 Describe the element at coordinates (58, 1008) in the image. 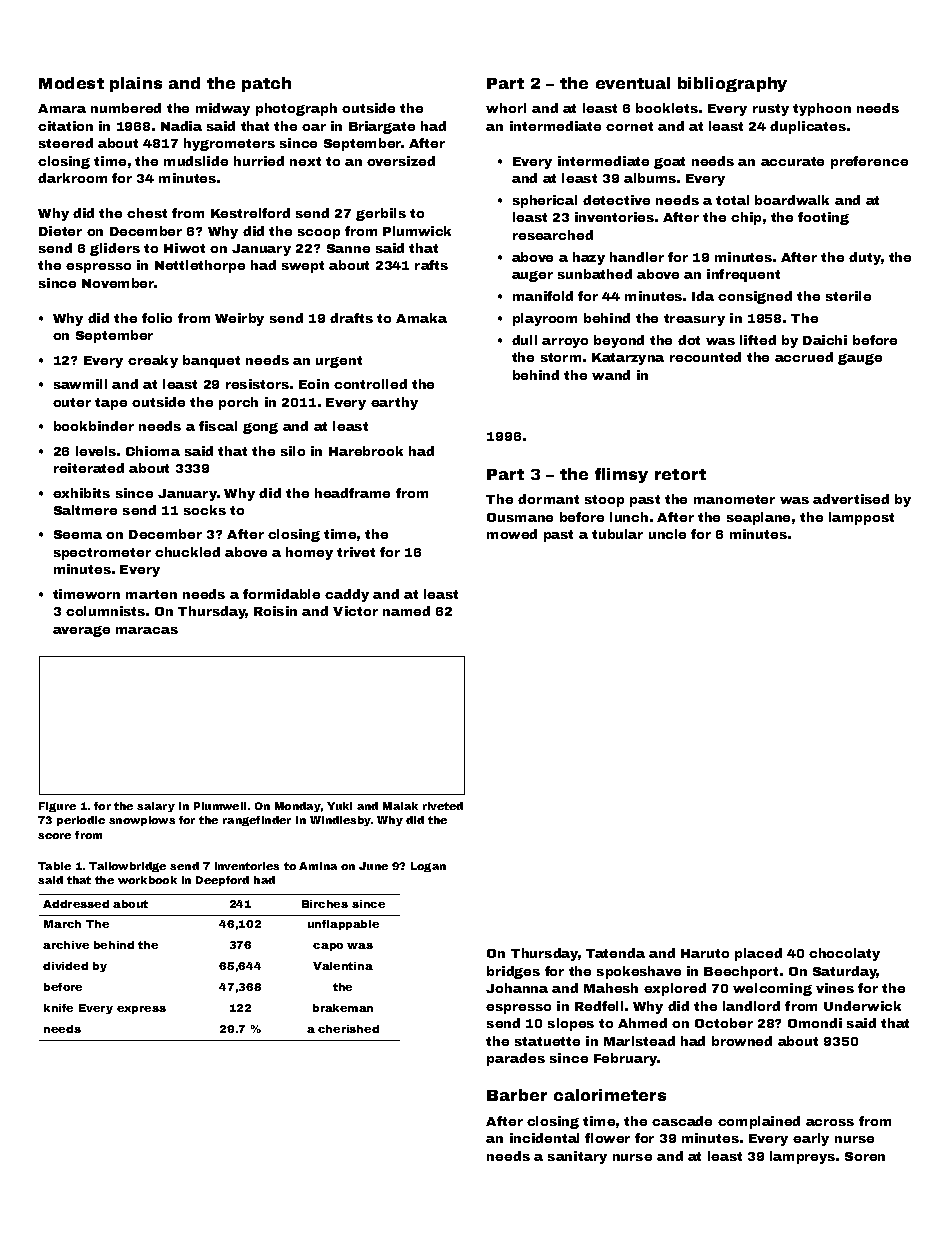

I see `knife` at that location.
